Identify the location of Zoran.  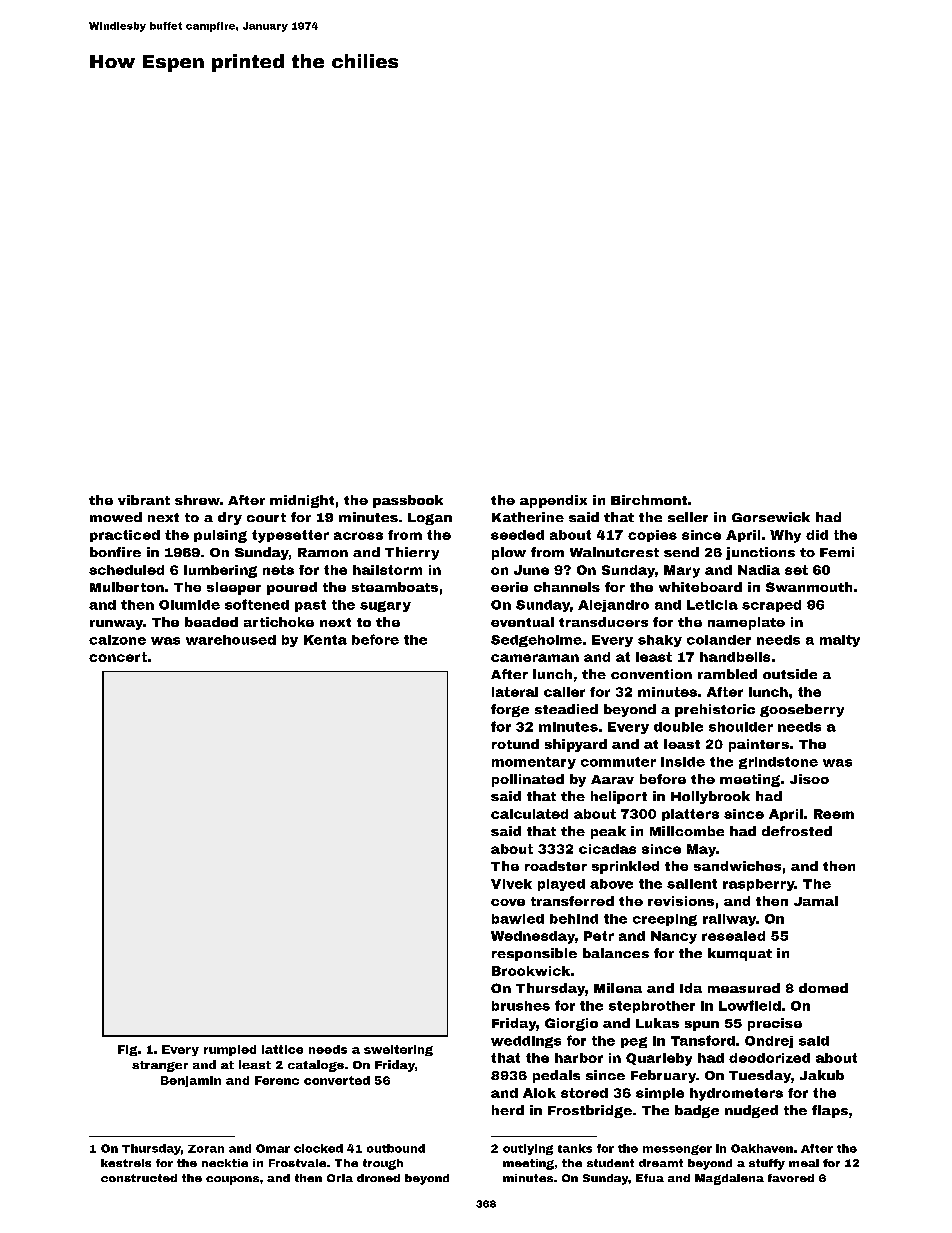
(206, 1149).
